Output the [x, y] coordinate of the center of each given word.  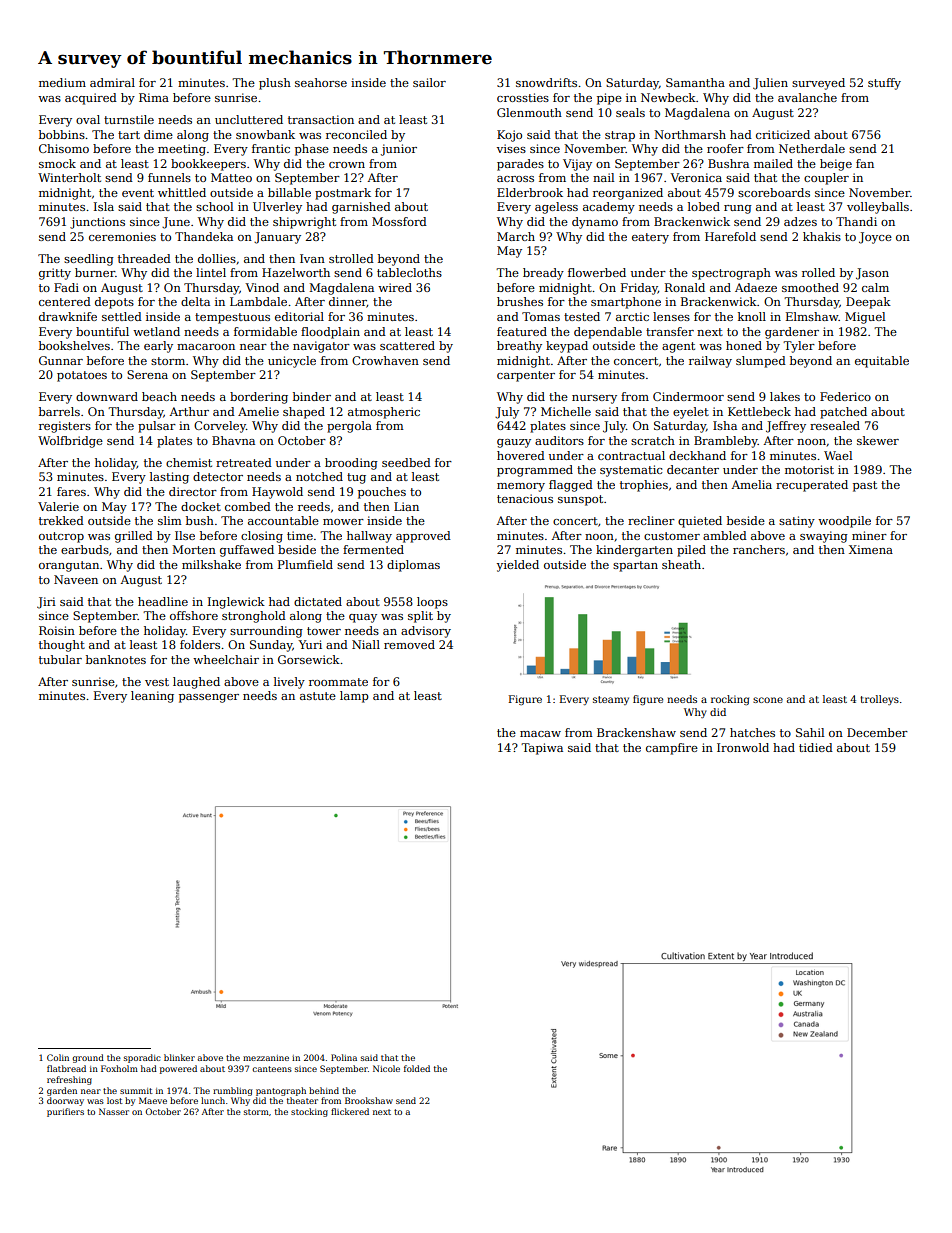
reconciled [356, 134]
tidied [816, 747]
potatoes [82, 376]
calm [875, 287]
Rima [154, 97]
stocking [309, 1112]
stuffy [884, 84]
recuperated [812, 486]
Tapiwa [542, 749]
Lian [406, 506]
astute [318, 696]
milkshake [211, 564]
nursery [594, 399]
